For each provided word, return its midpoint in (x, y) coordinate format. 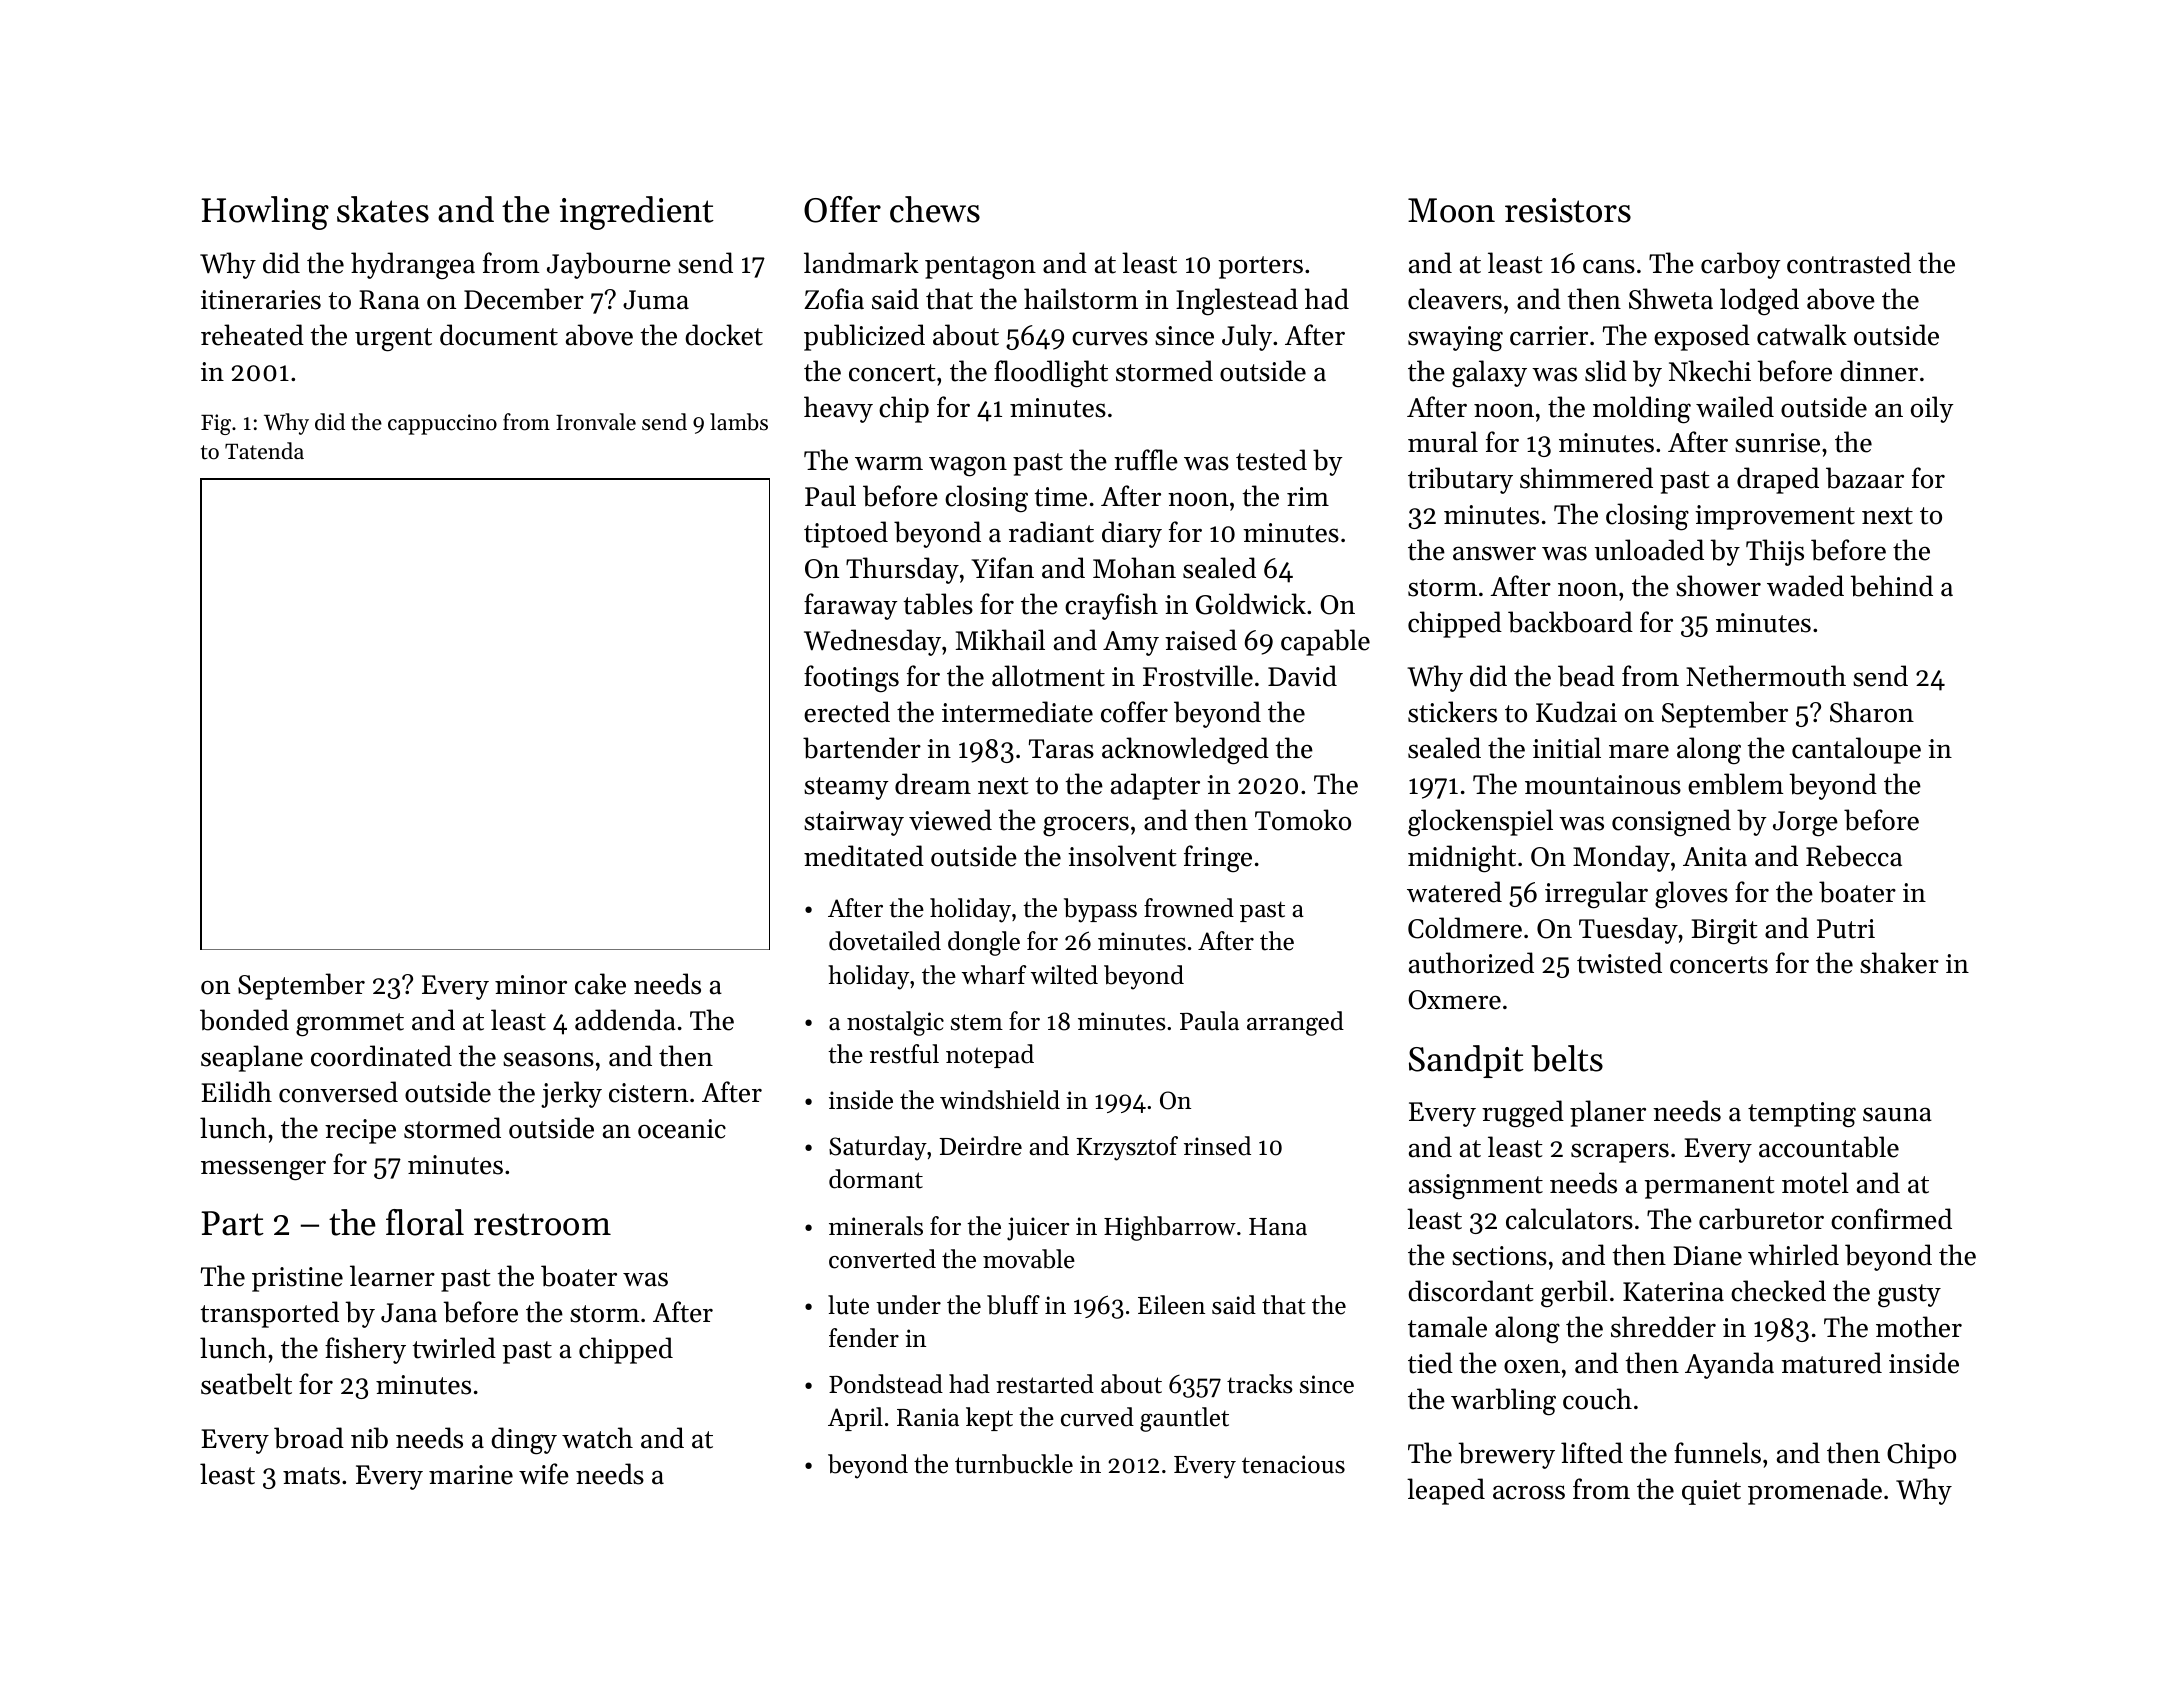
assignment (1476, 1187)
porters (1260, 267)
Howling (265, 213)
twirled (454, 1348)
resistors (1568, 210)
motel (1815, 1183)
